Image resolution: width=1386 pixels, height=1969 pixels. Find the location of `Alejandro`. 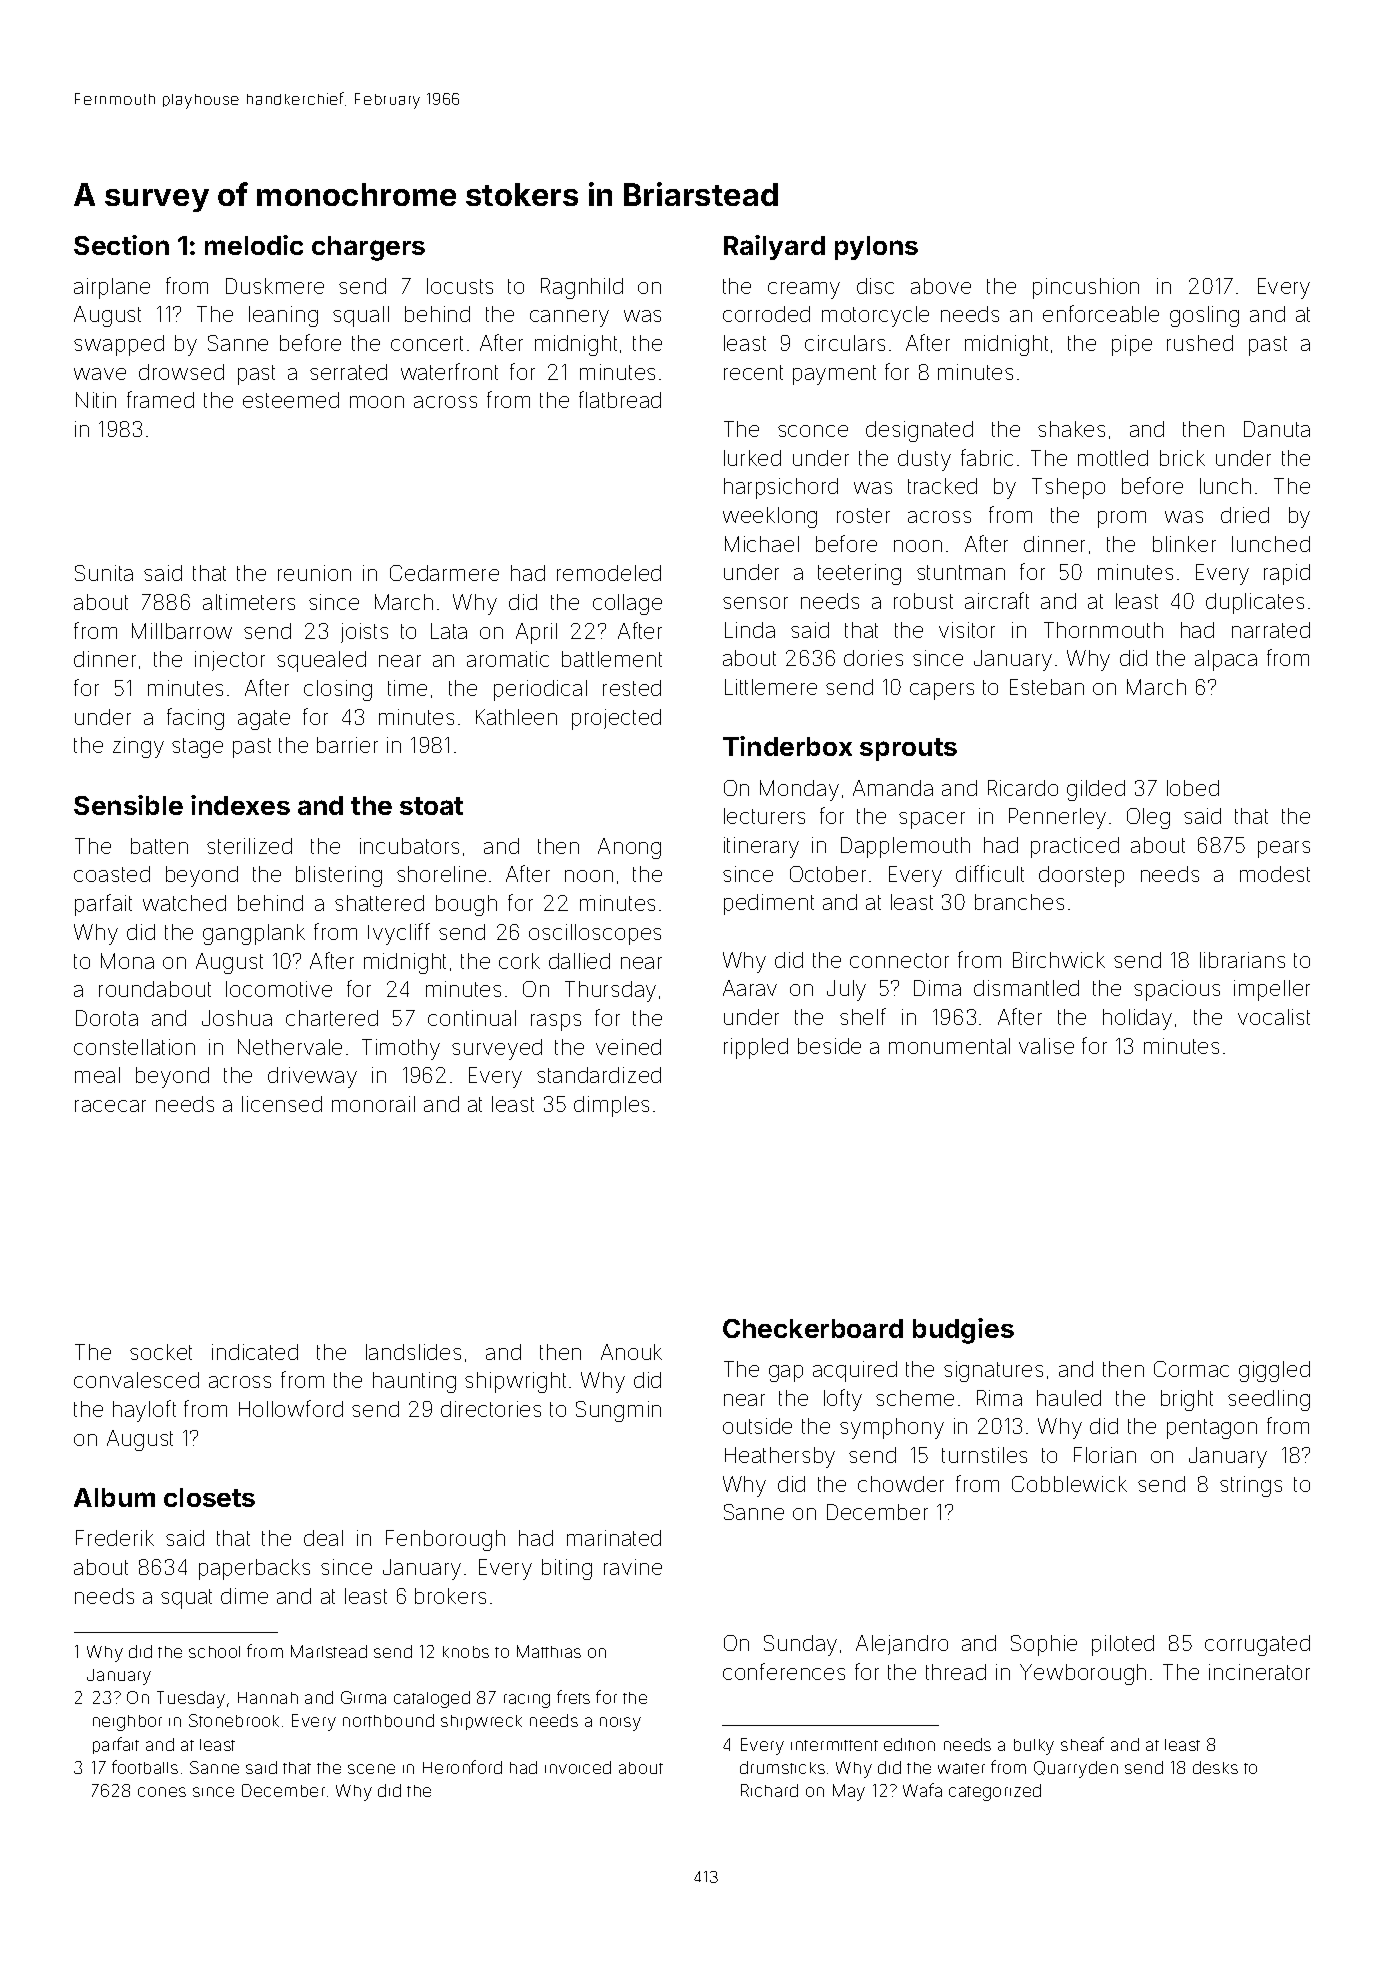

Alejandro is located at coordinates (902, 1645).
